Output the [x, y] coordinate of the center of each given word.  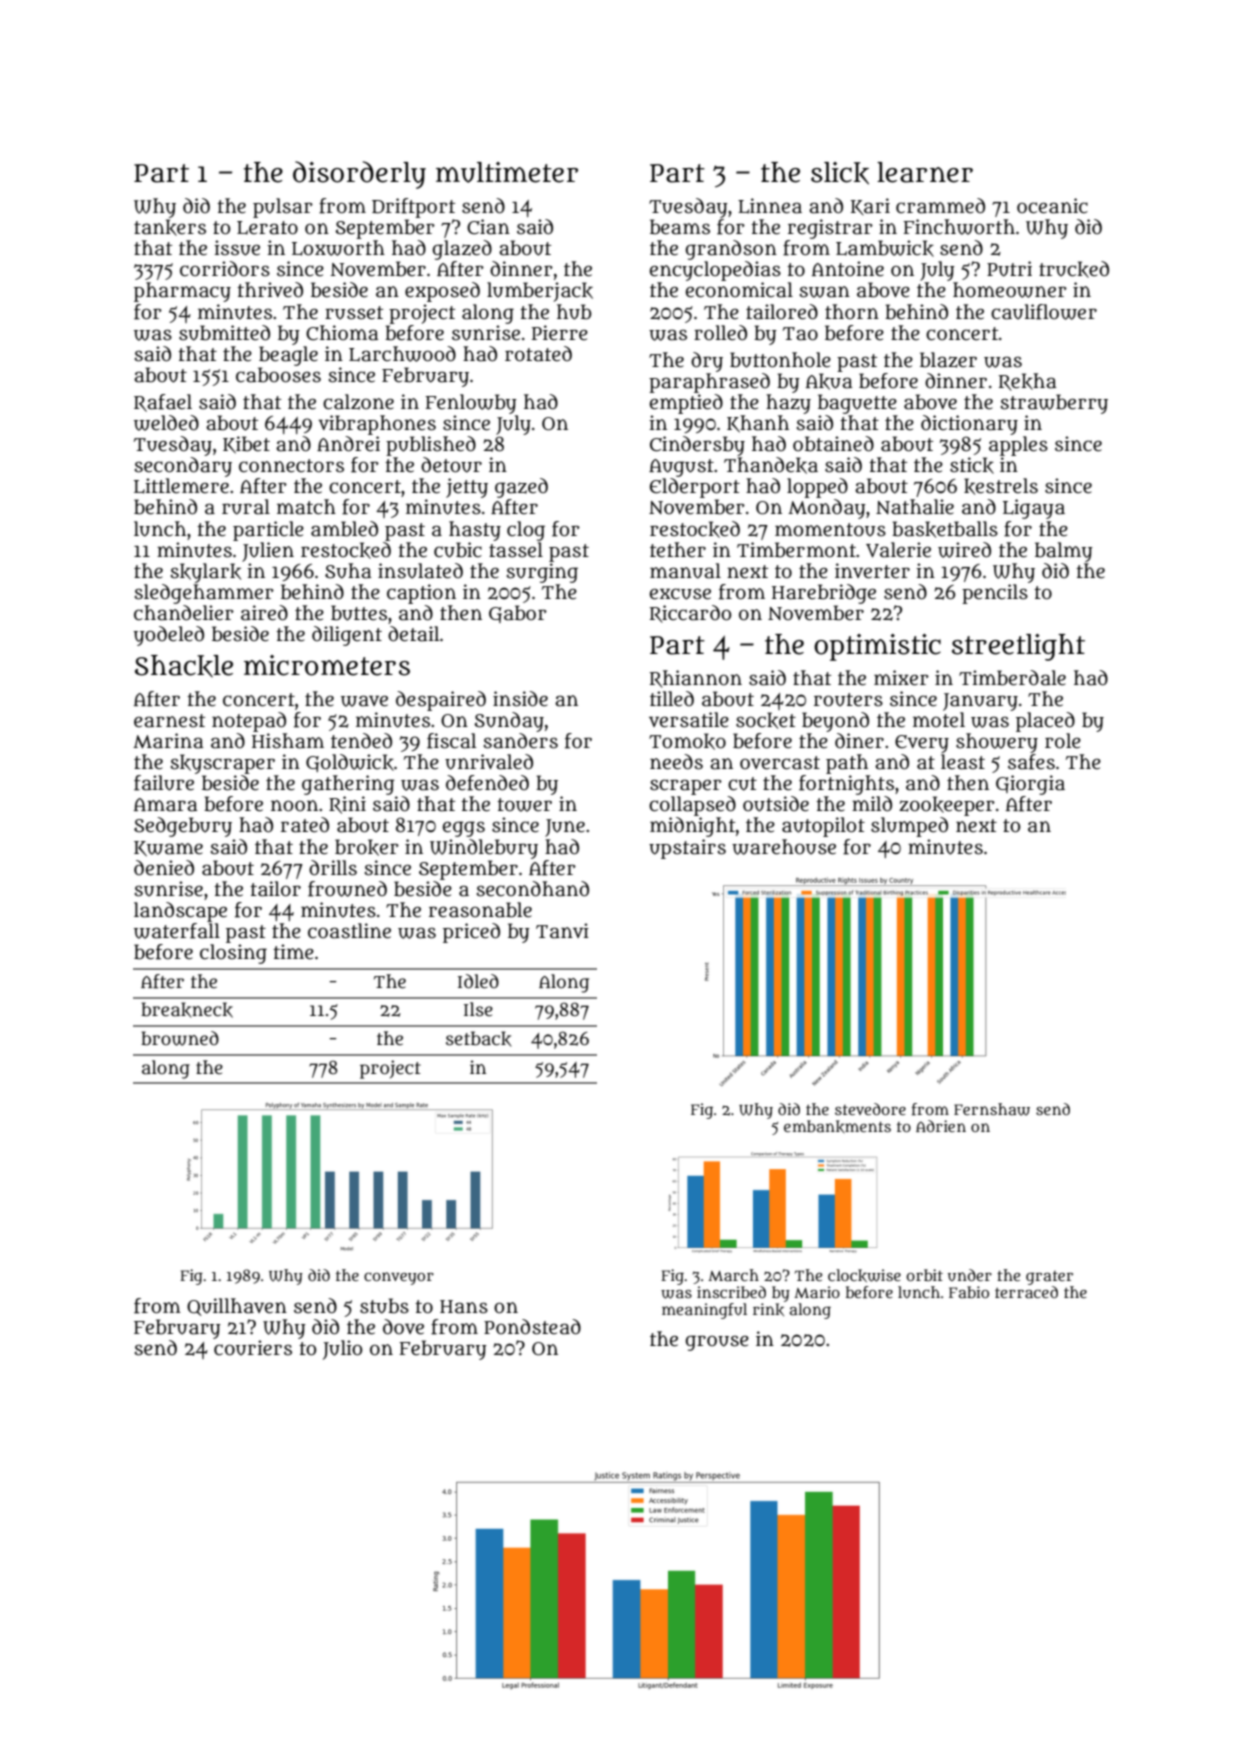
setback [479, 1039]
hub [574, 312]
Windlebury [484, 849]
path [847, 764]
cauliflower [1044, 312]
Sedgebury [183, 827]
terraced [1026, 1292]
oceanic [1052, 206]
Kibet [246, 445]
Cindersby [697, 446]
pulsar [283, 208]
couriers [253, 1348]
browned [180, 1038]
